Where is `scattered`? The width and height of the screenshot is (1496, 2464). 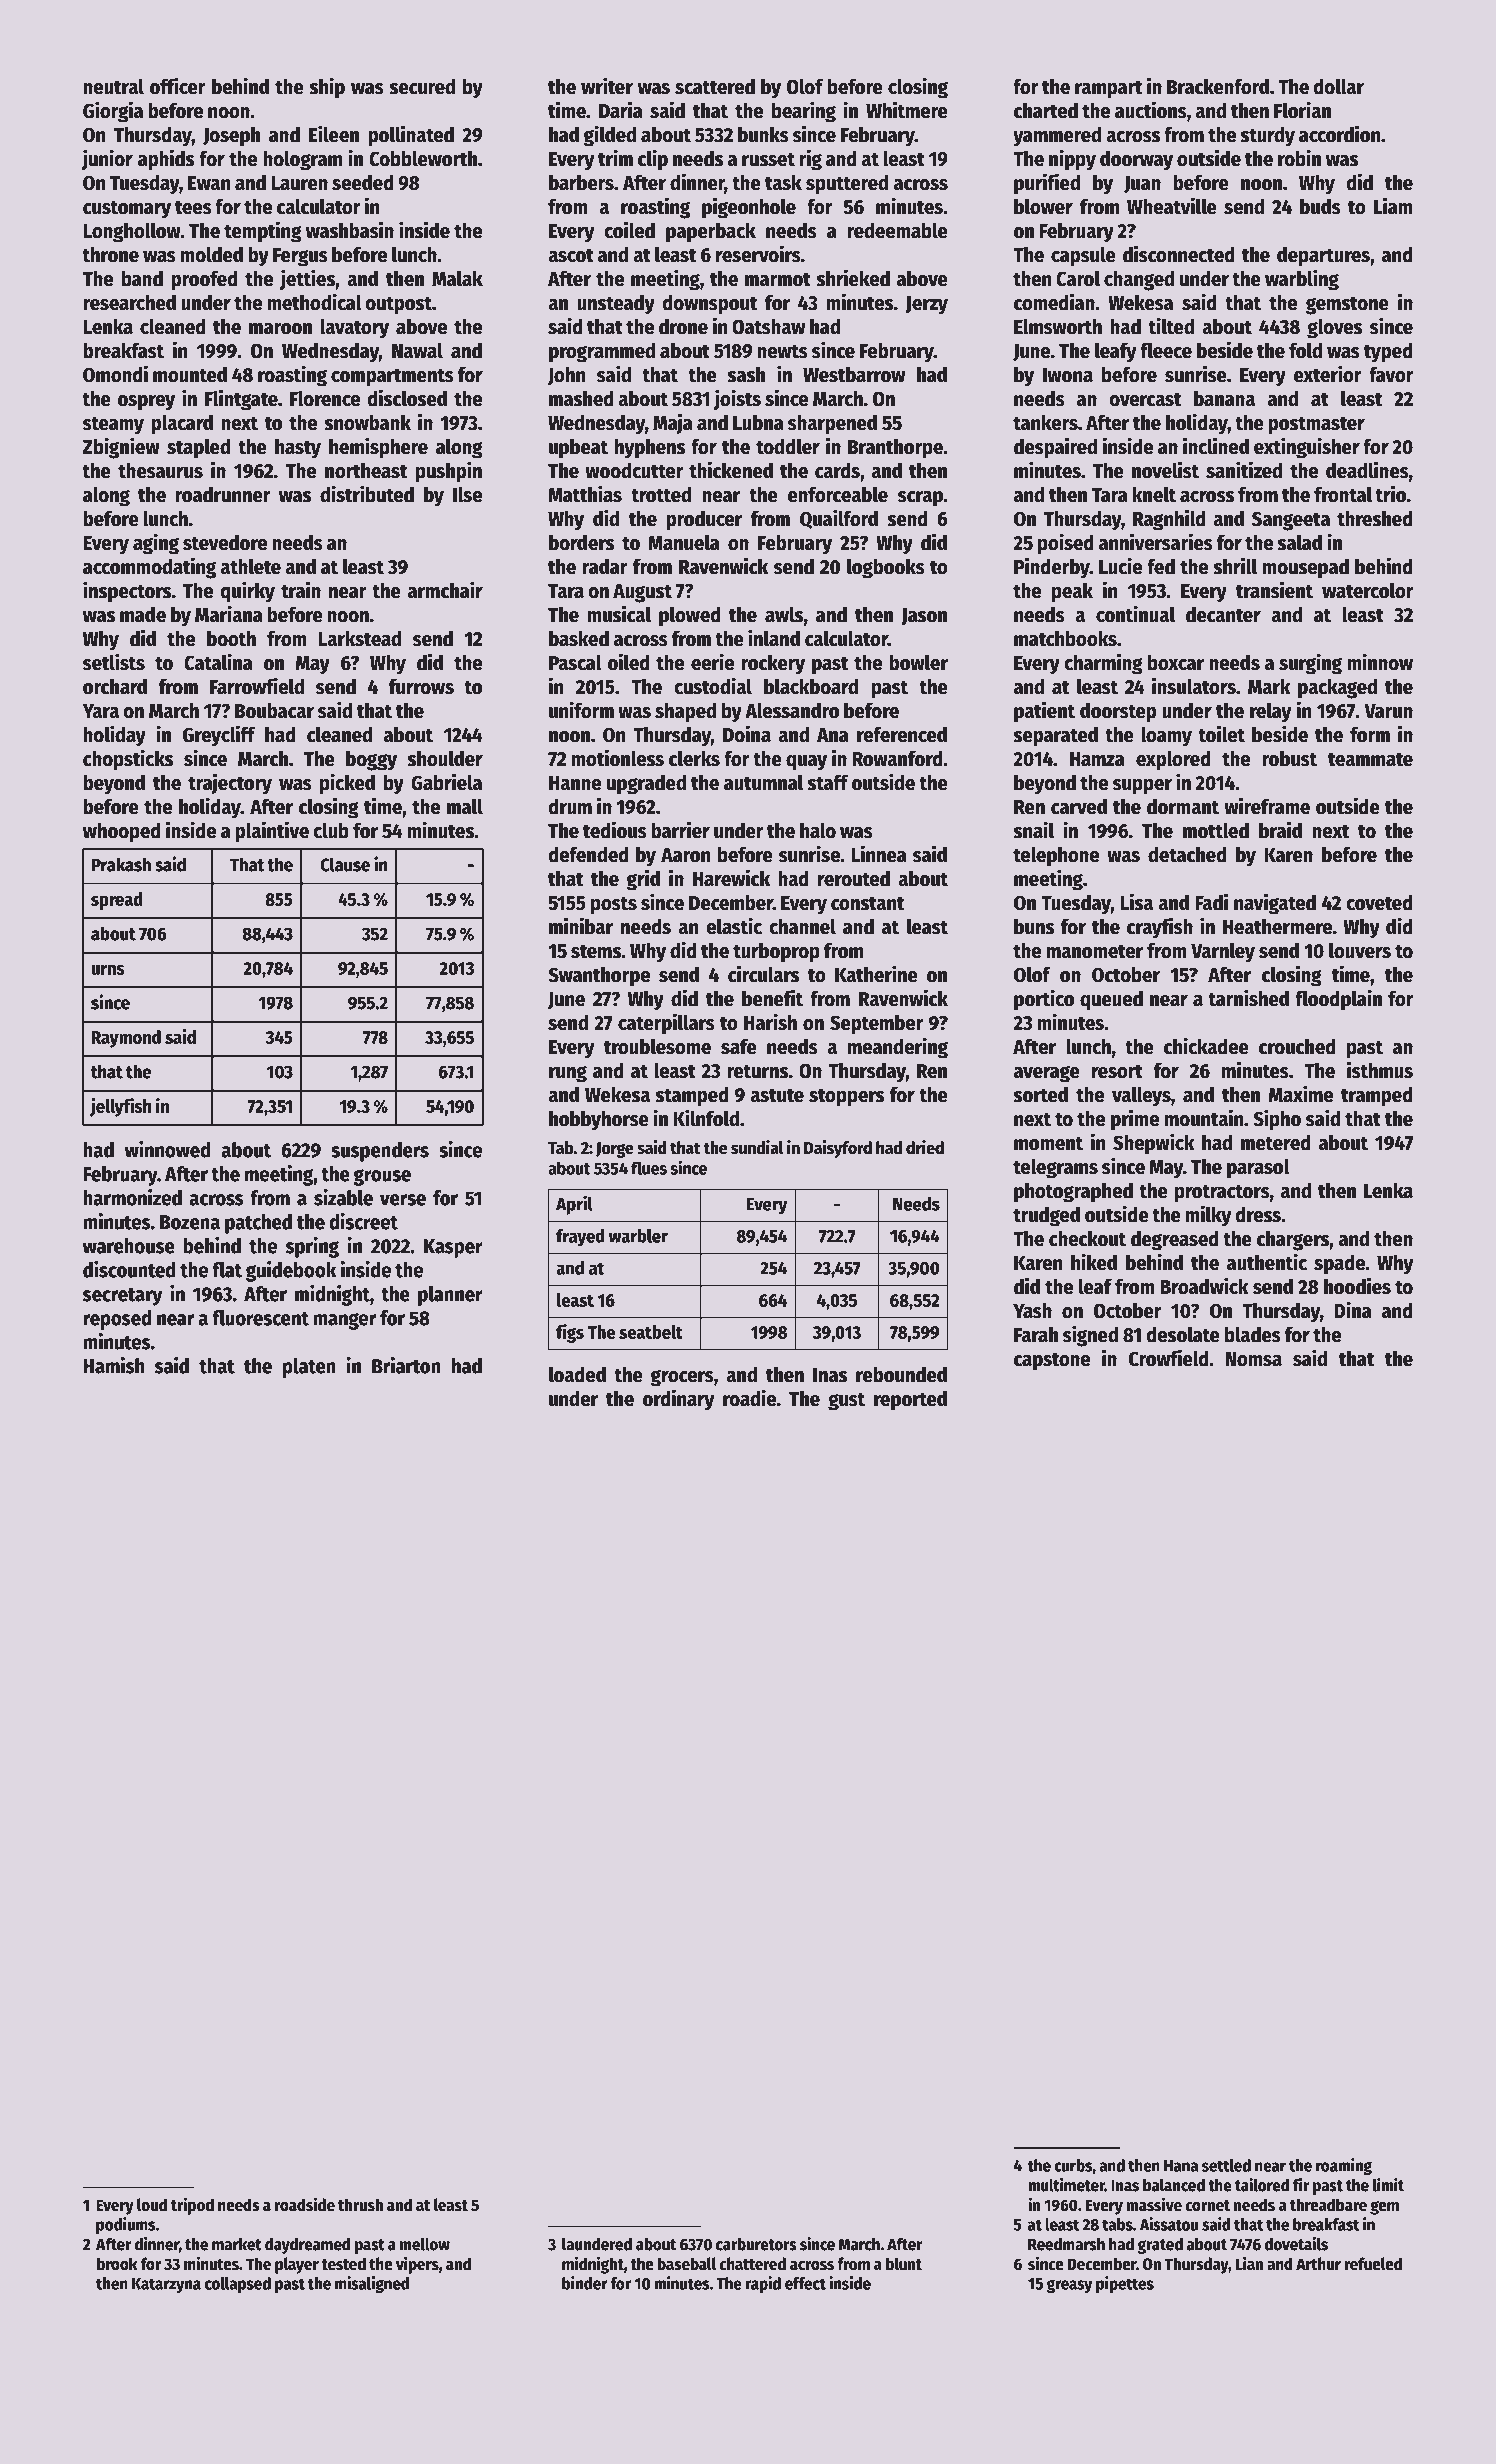 scattered is located at coordinates (715, 86).
